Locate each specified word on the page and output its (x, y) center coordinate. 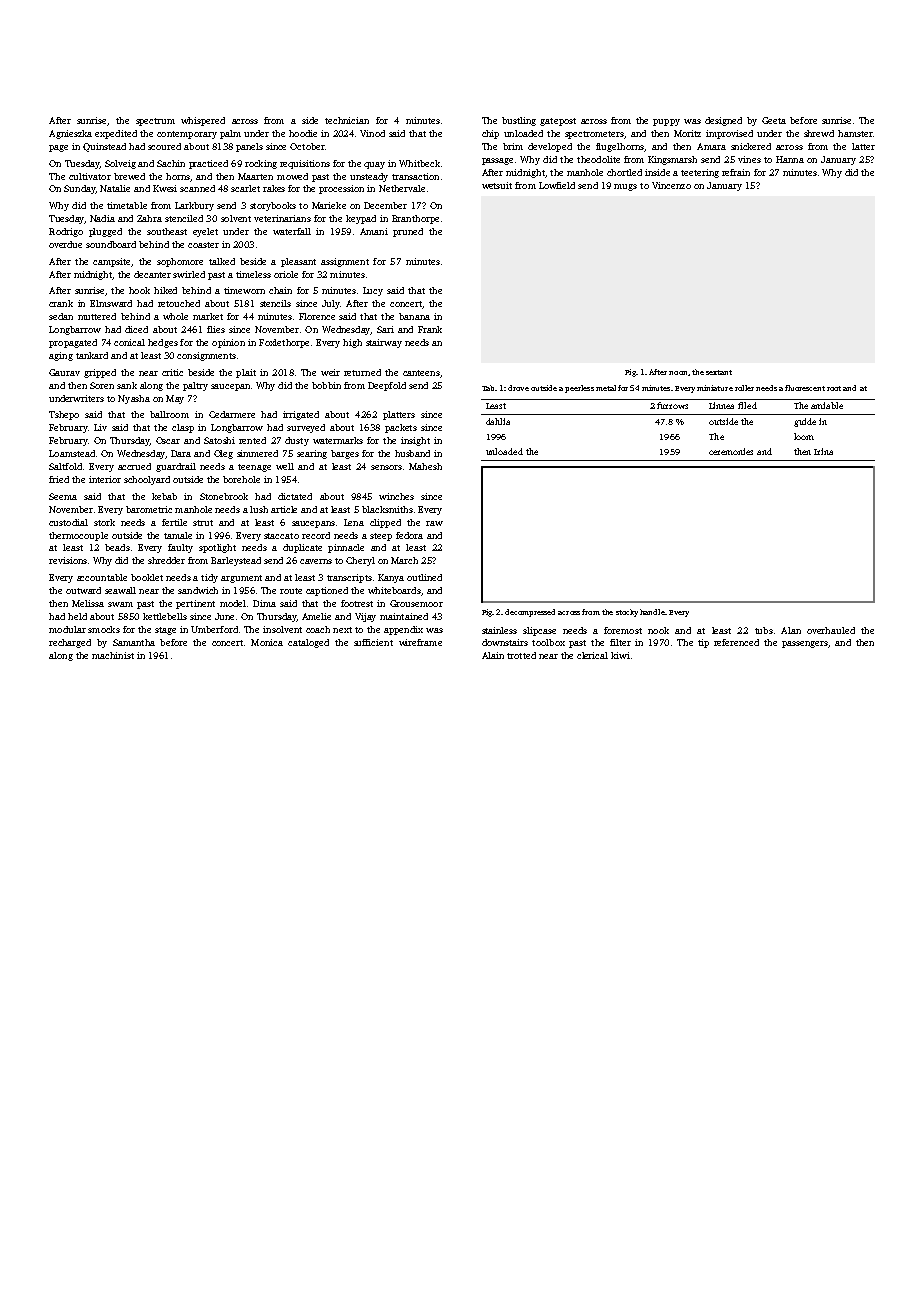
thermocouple (78, 536)
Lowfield (557, 185)
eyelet (205, 232)
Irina (823, 451)
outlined (424, 577)
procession (341, 189)
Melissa (88, 603)
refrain (736, 172)
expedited (116, 134)
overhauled (831, 630)
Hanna (790, 159)
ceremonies (731, 451)
